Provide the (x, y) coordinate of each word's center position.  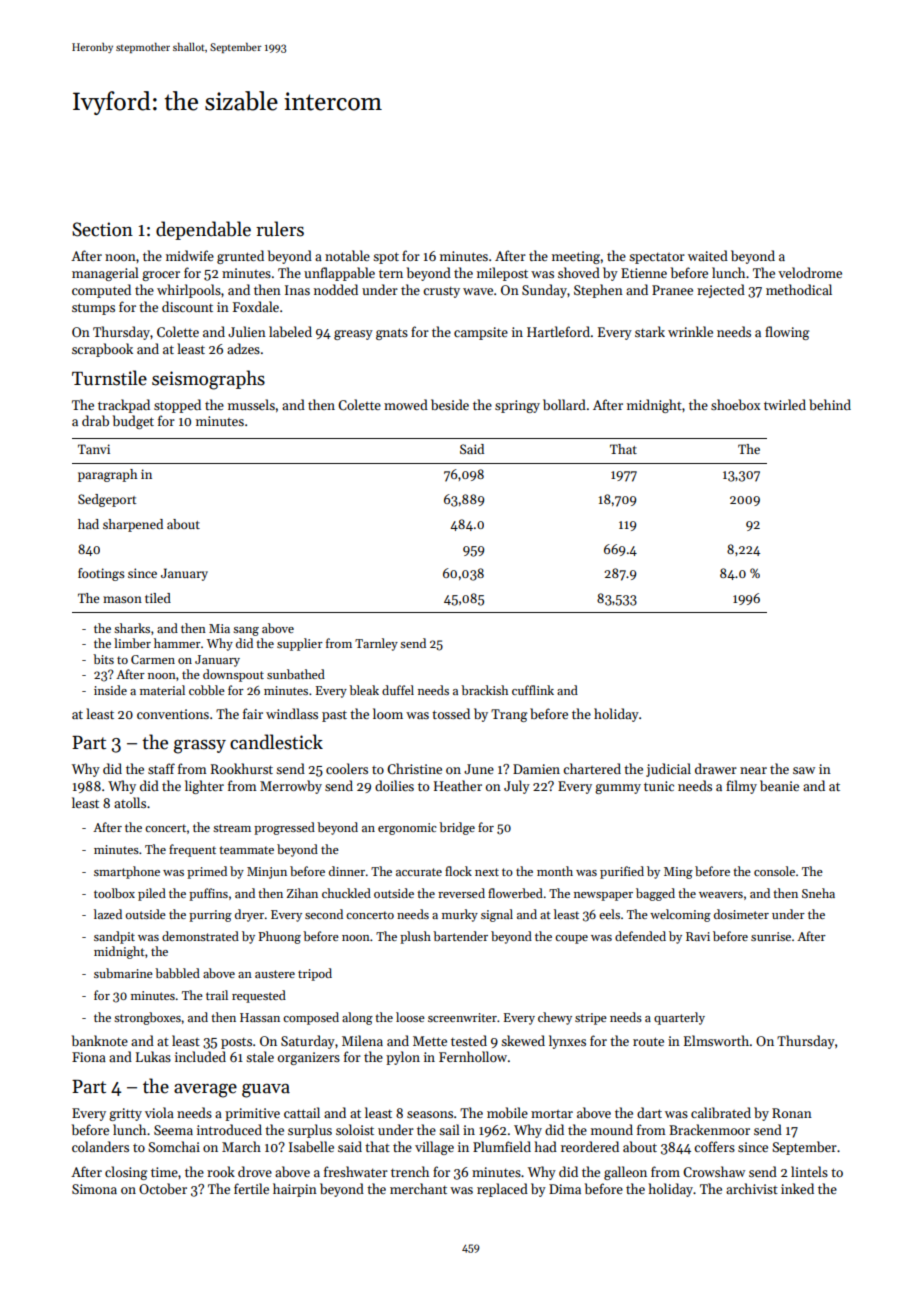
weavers (721, 895)
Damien (536, 769)
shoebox (735, 404)
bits (103, 659)
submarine (123, 973)
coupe (571, 939)
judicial (668, 770)
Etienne (644, 273)
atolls (130, 802)
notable (347, 255)
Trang (509, 715)
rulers (280, 229)
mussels (251, 404)
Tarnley (376, 644)
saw (804, 770)
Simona (94, 1189)
